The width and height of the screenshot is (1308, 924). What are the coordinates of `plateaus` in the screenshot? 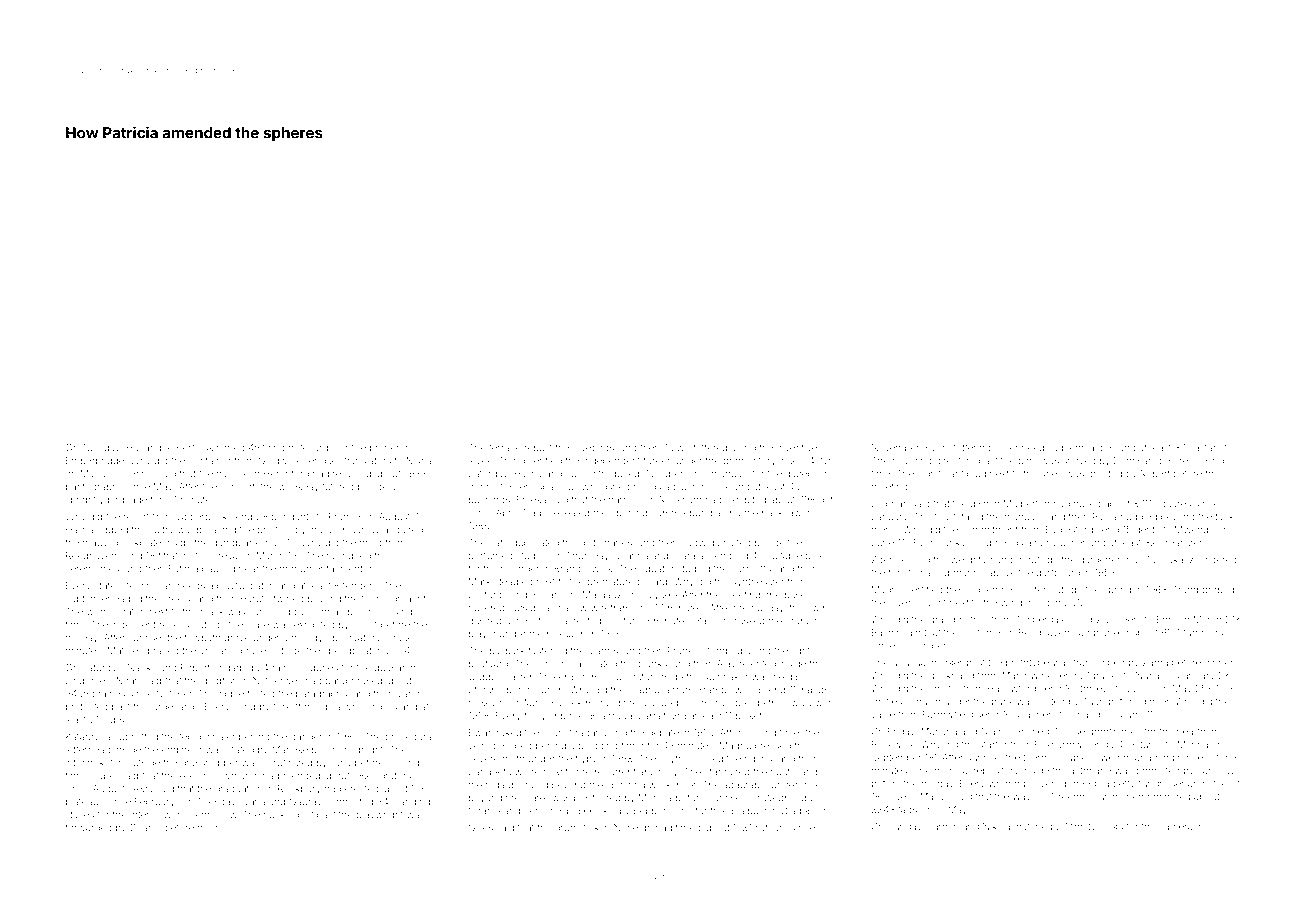 It's located at (85, 802).
